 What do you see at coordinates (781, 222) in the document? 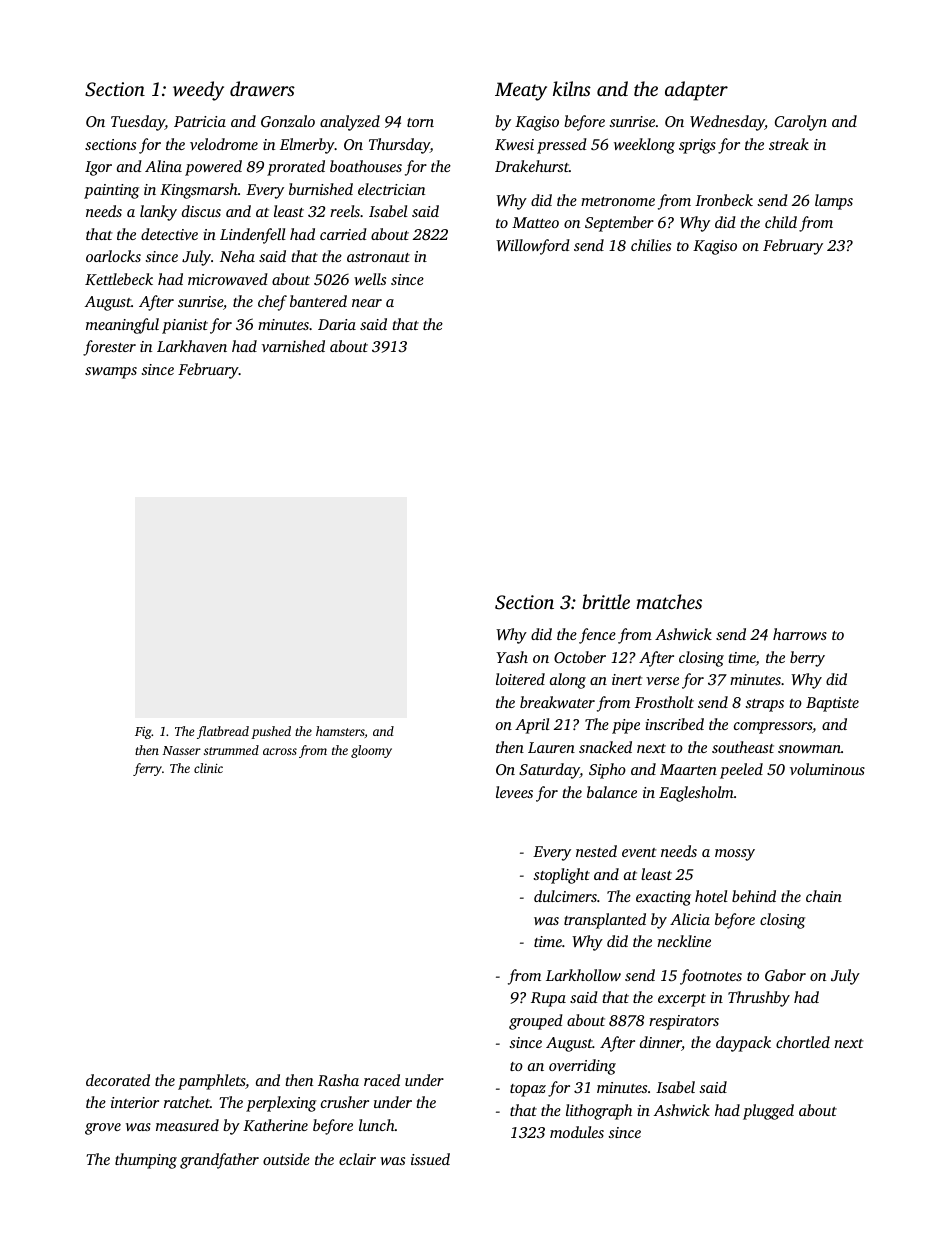
I see `child` at bounding box center [781, 222].
